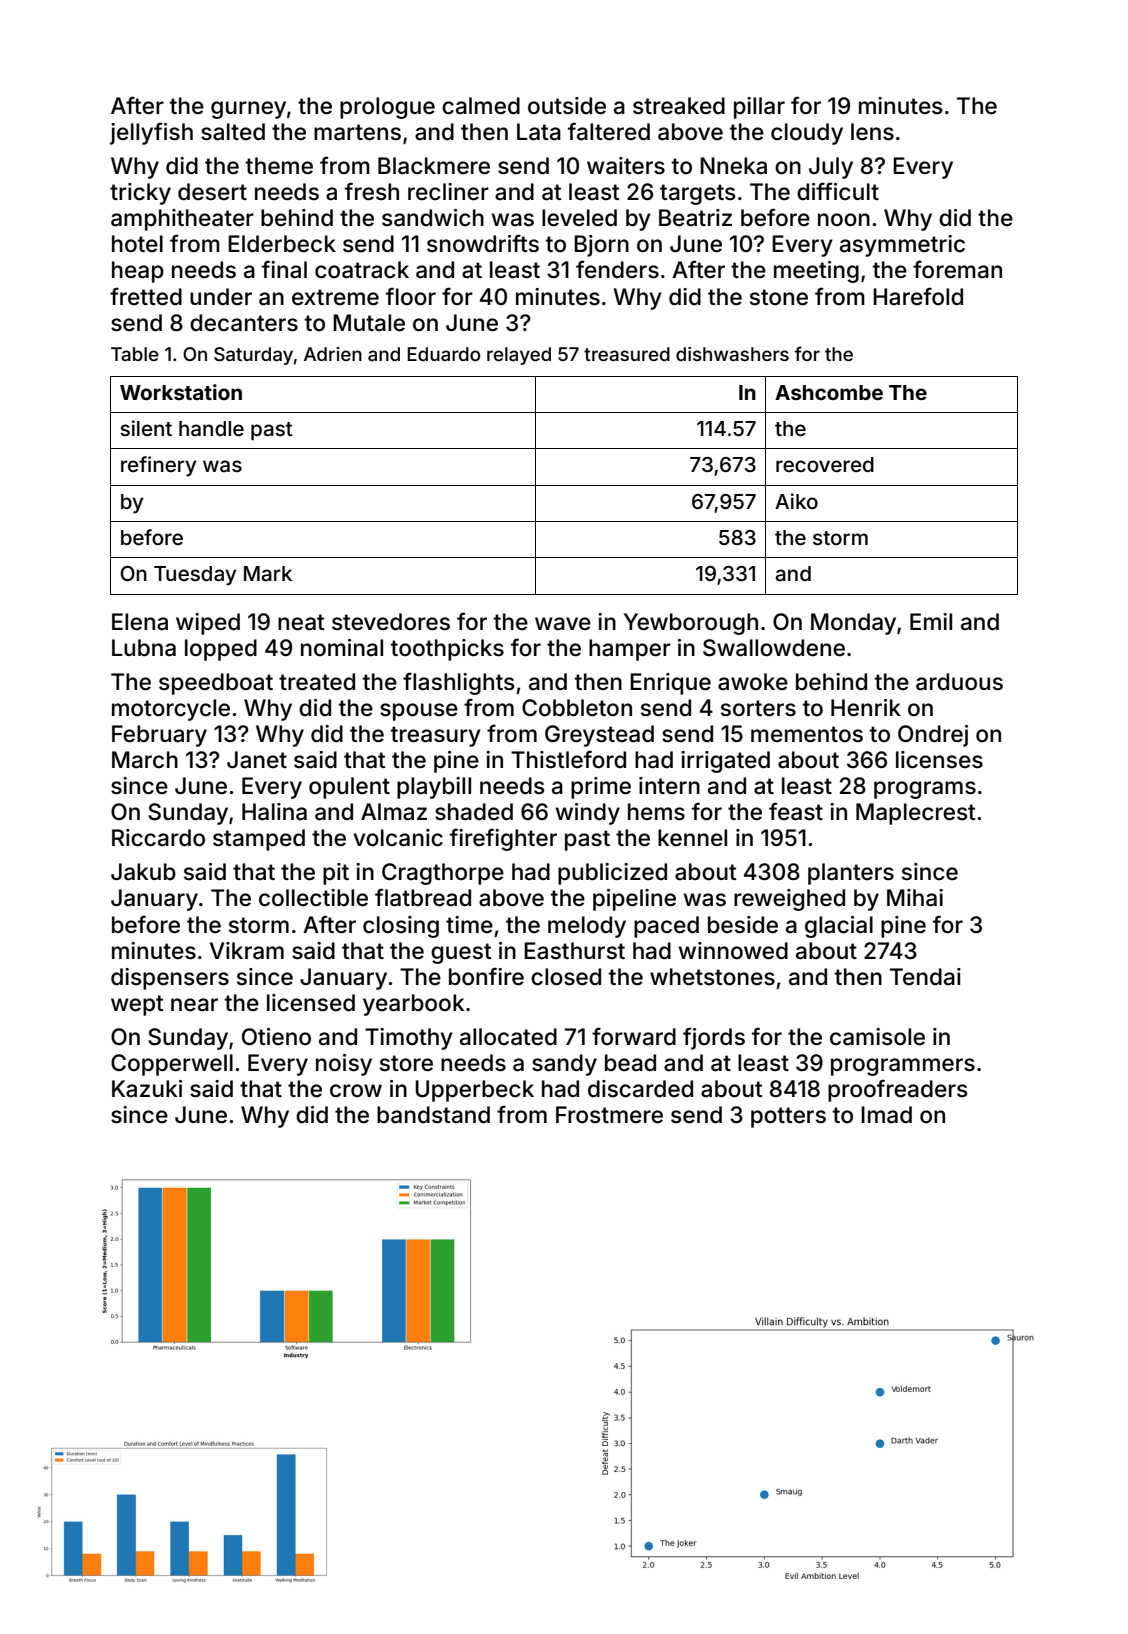 The height and width of the screenshot is (1634, 1128). What do you see at coordinates (539, 132) in the screenshot?
I see `Lata` at bounding box center [539, 132].
